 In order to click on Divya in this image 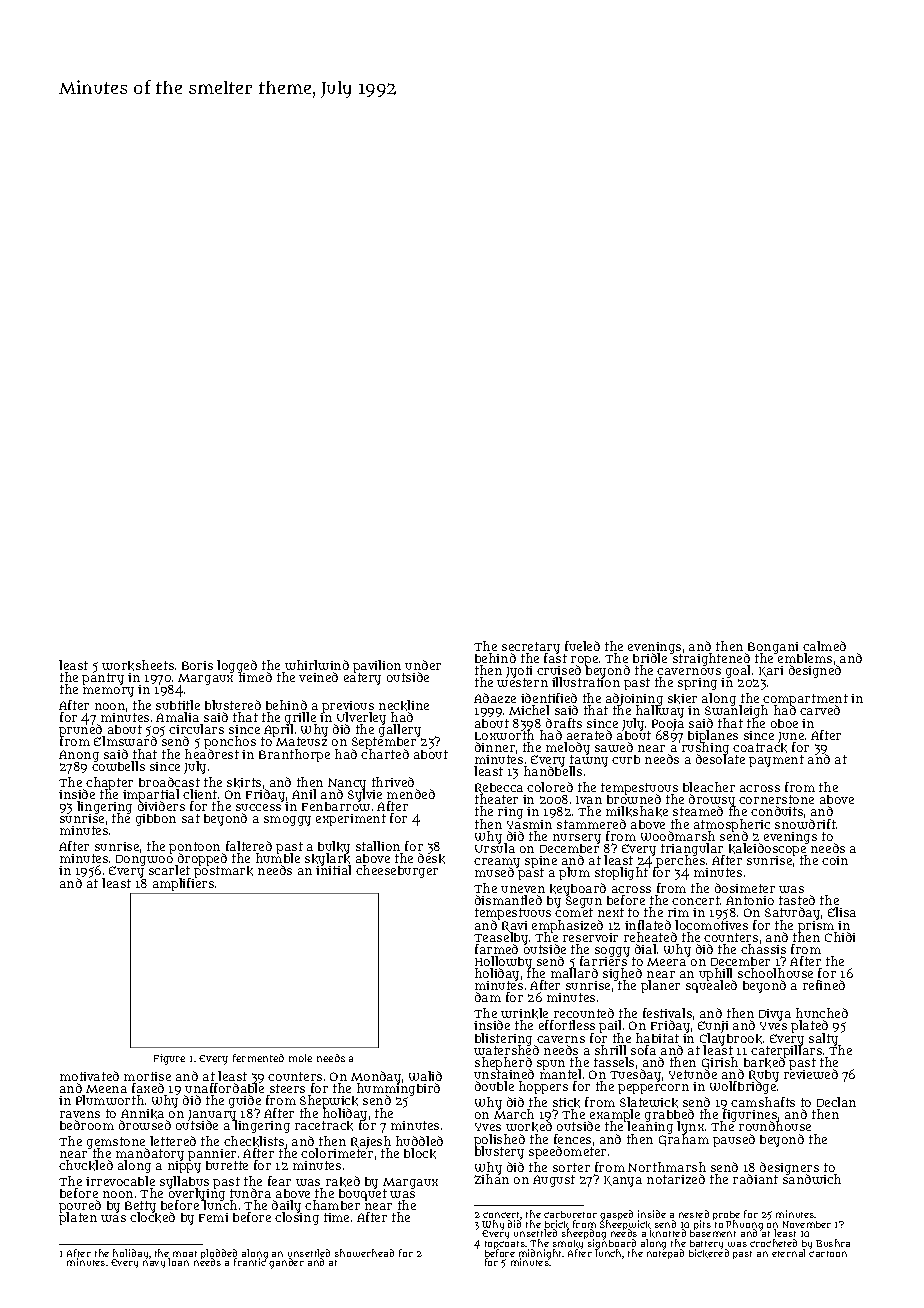, I will do `click(775, 1015)`.
